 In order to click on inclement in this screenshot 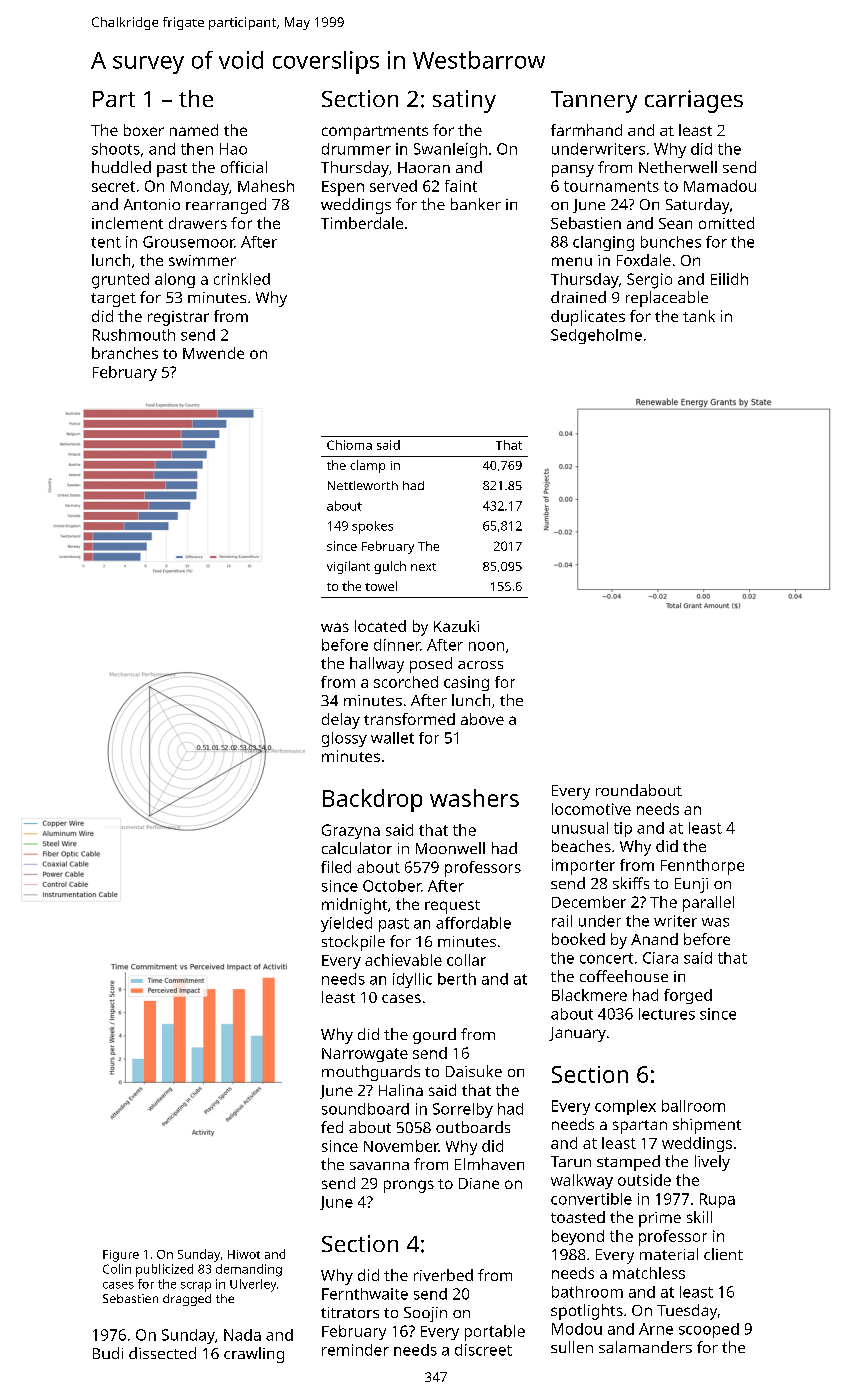, I will do `click(127, 223)`.
